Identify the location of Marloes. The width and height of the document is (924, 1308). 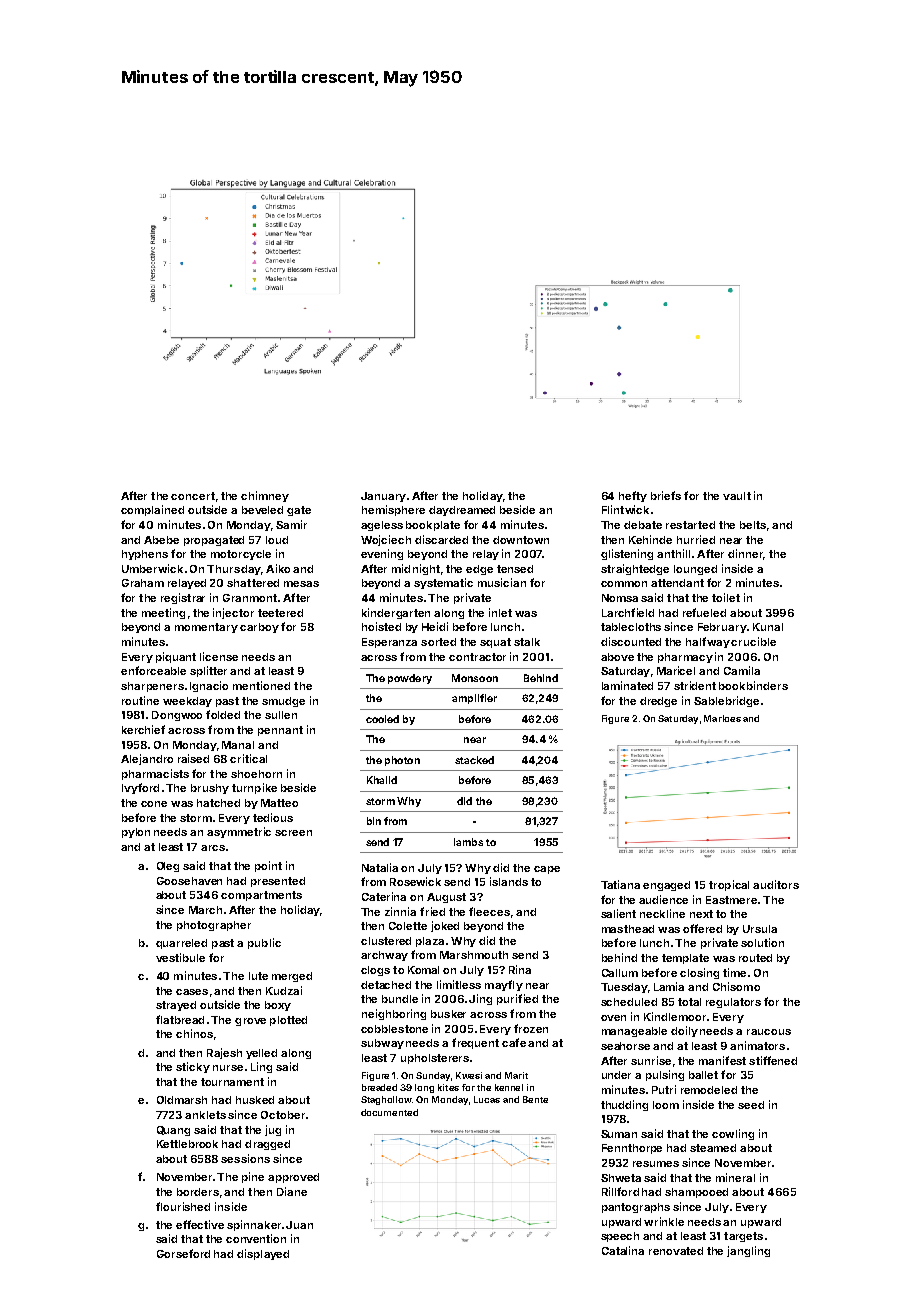
(722, 718).
